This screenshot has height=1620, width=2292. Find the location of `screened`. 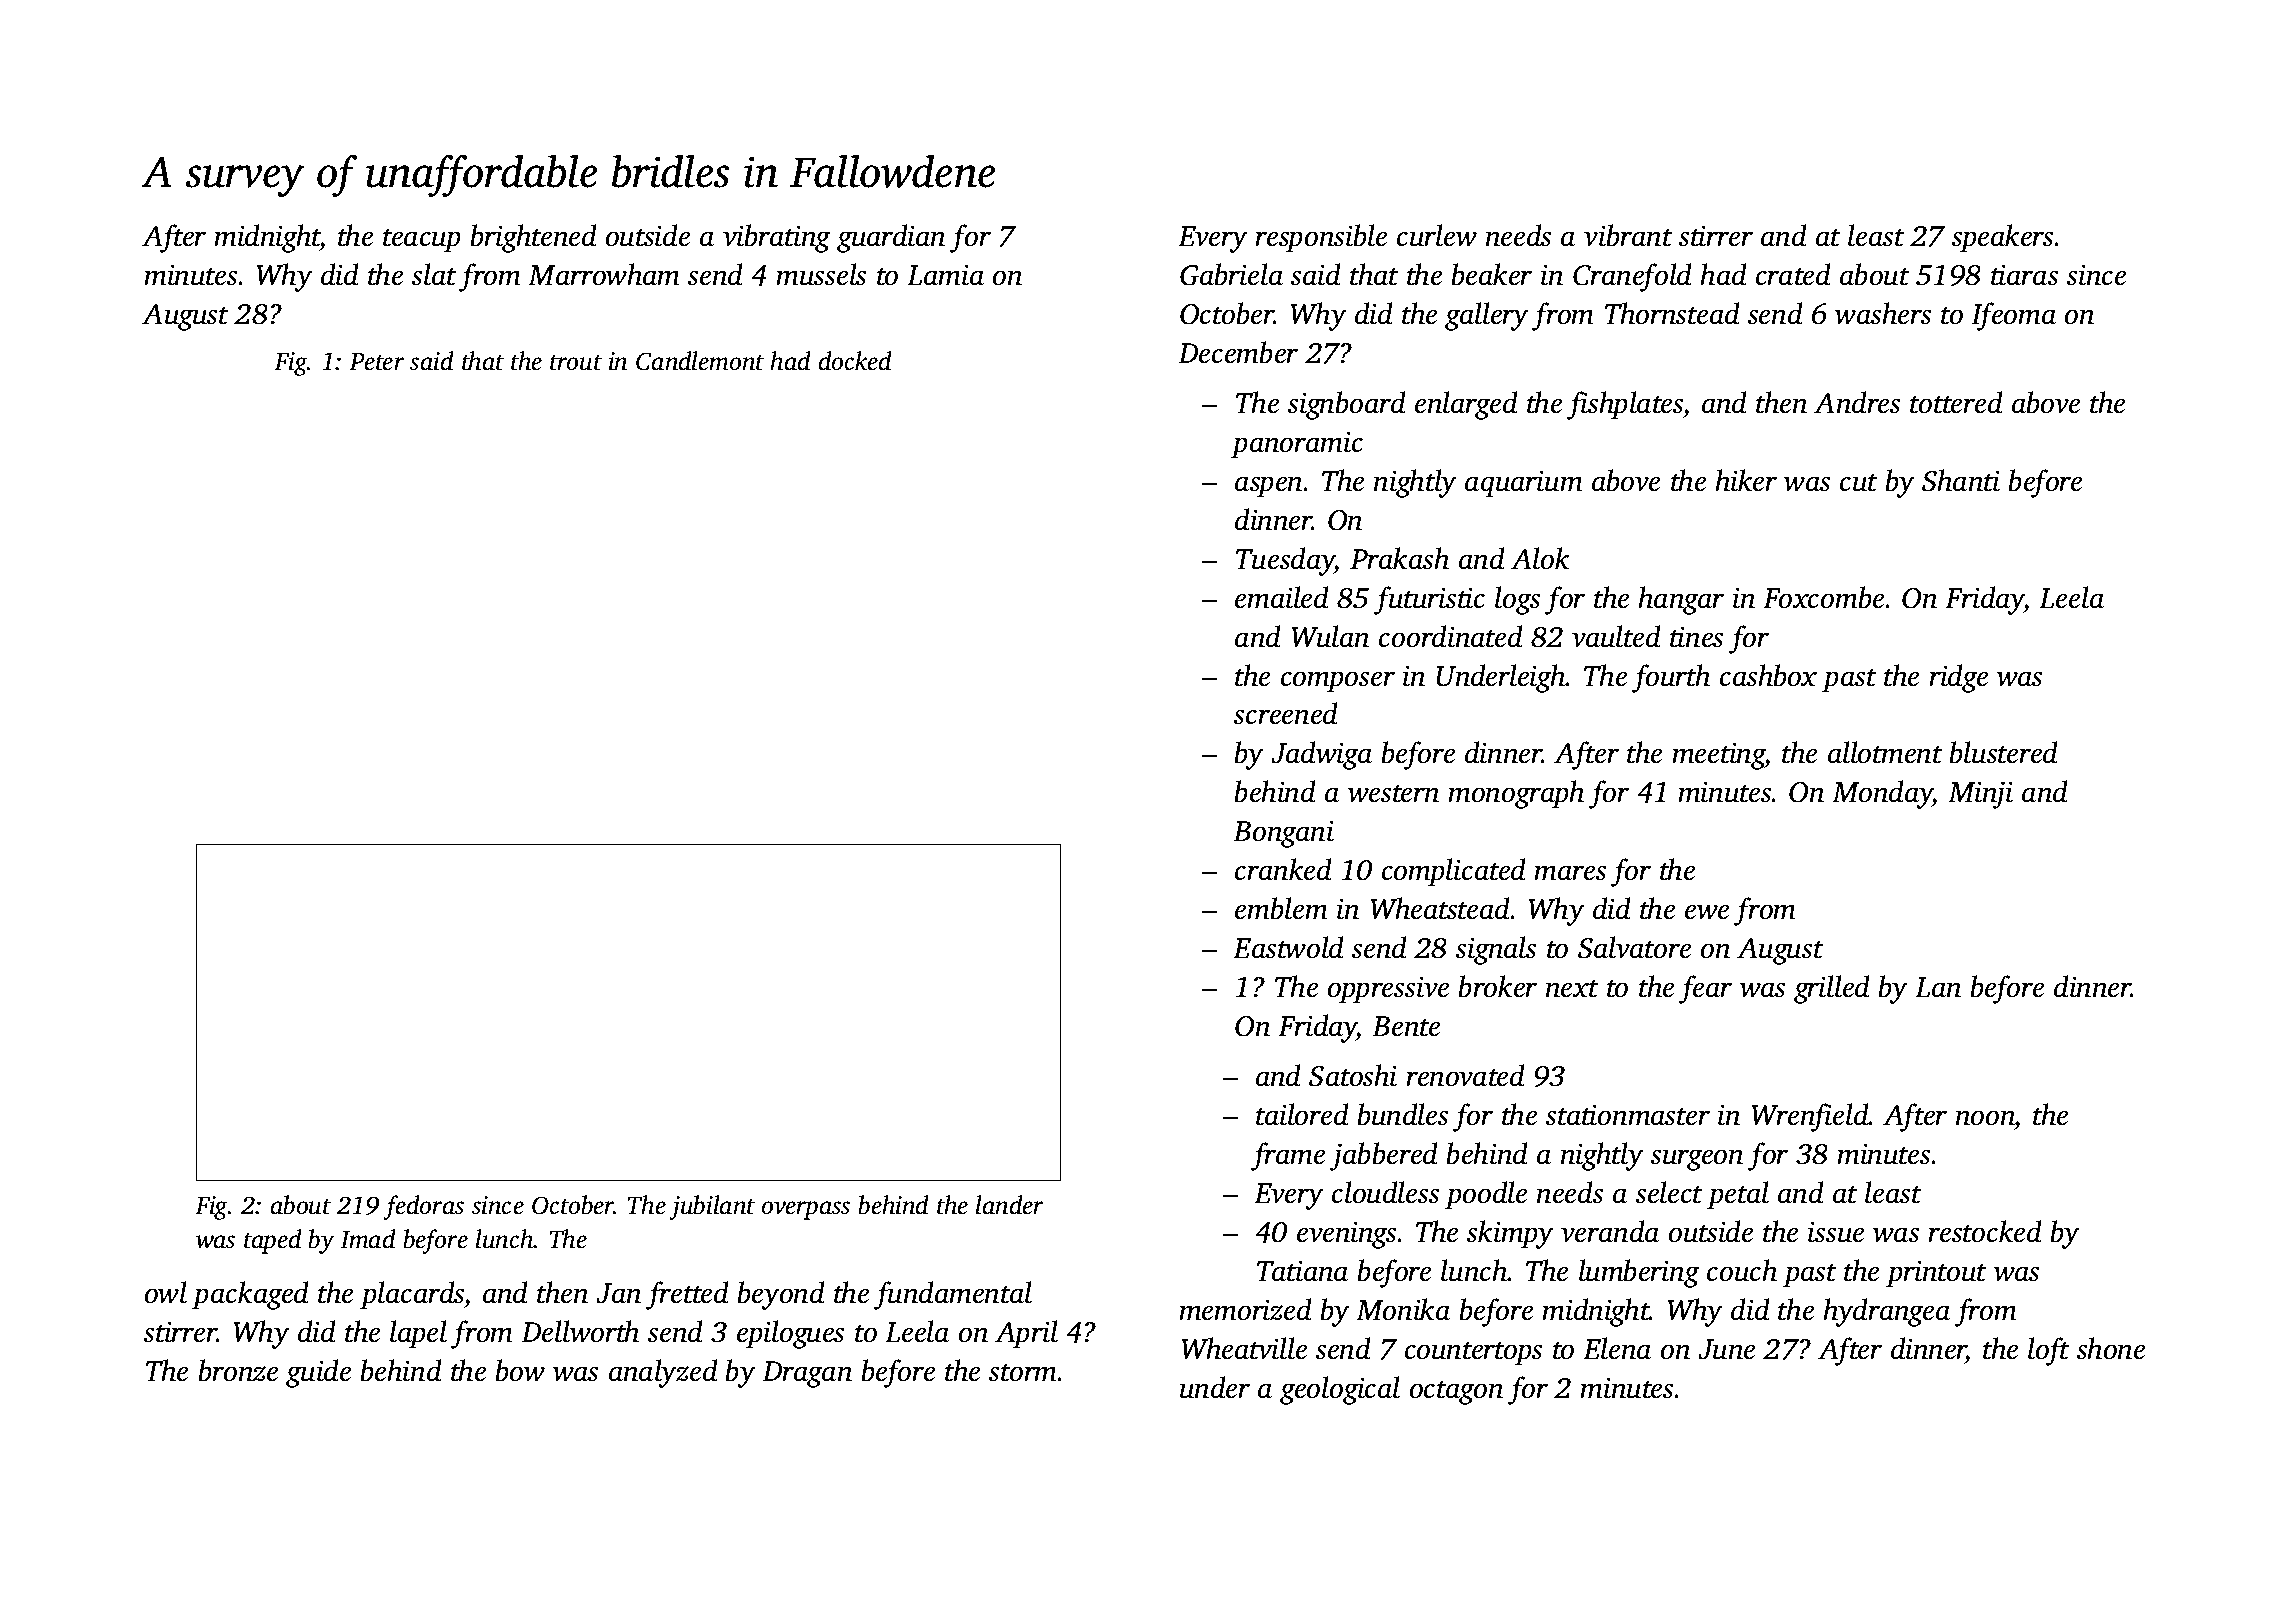

screened is located at coordinates (1286, 713).
